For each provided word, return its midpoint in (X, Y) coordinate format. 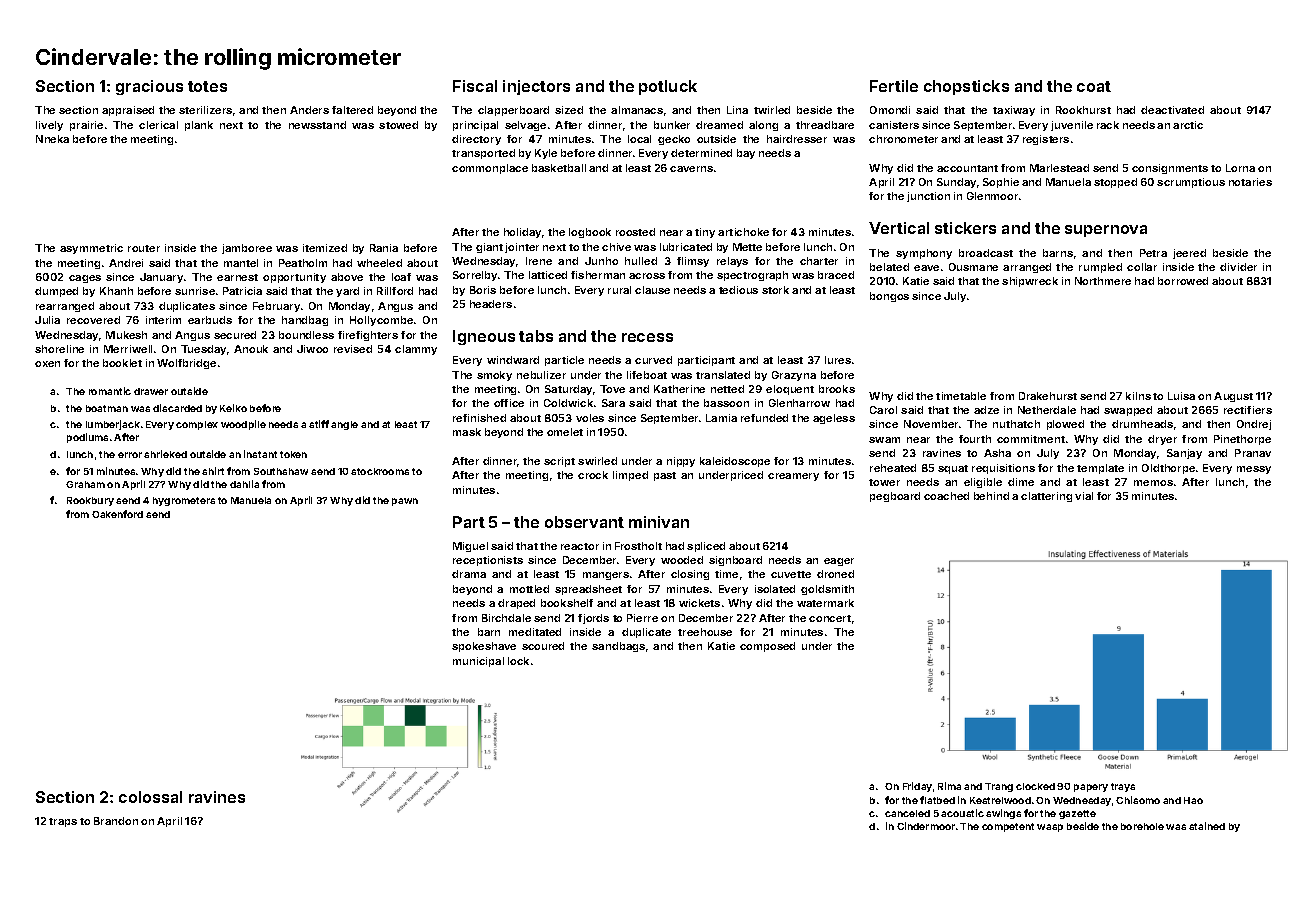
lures (838, 360)
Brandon (116, 821)
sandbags (618, 647)
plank (199, 126)
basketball (559, 168)
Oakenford (117, 514)
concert (830, 618)
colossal (150, 797)
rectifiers (1248, 410)
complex (197, 425)
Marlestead (1059, 168)
